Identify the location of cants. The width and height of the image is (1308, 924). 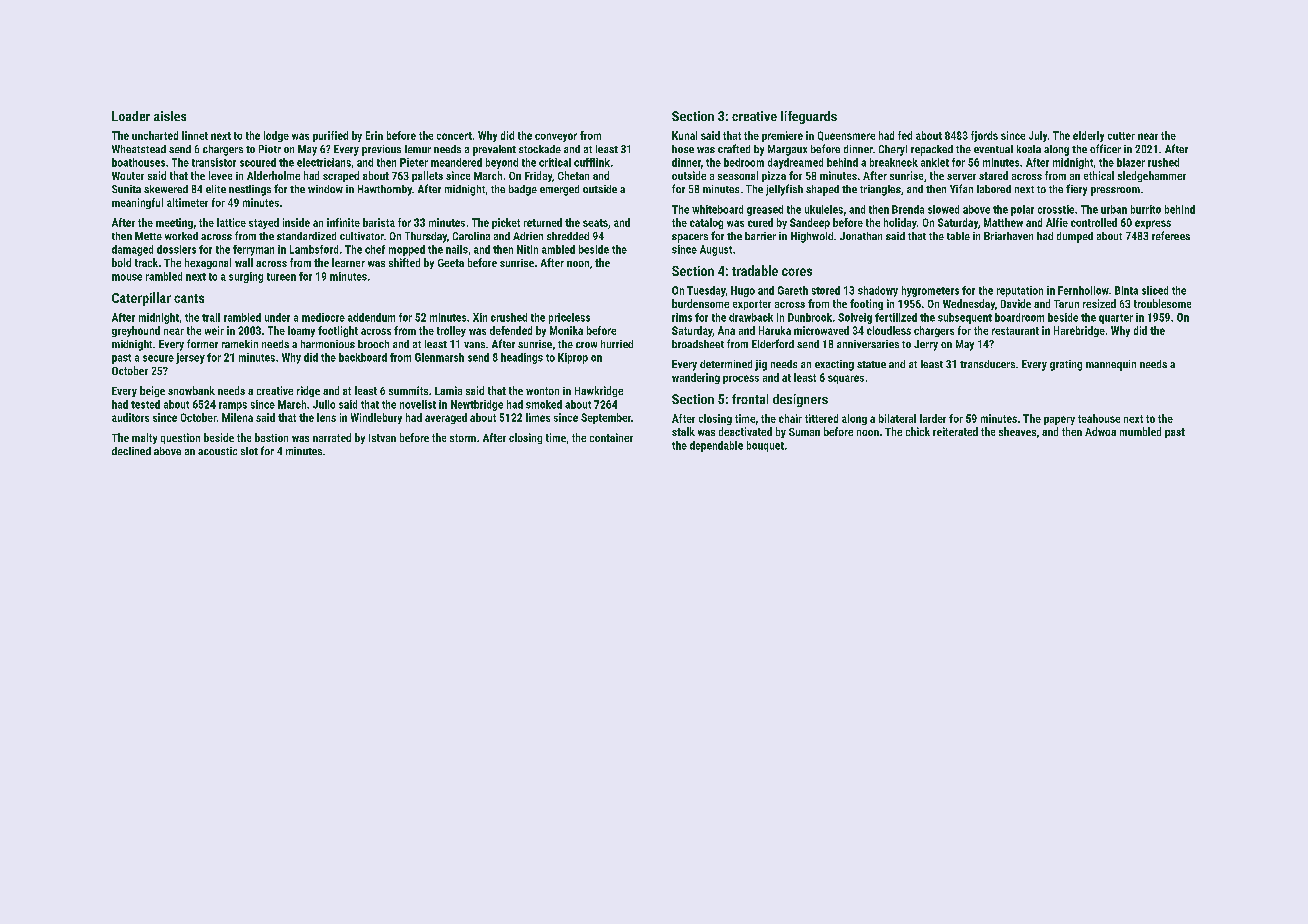
(189, 298).
